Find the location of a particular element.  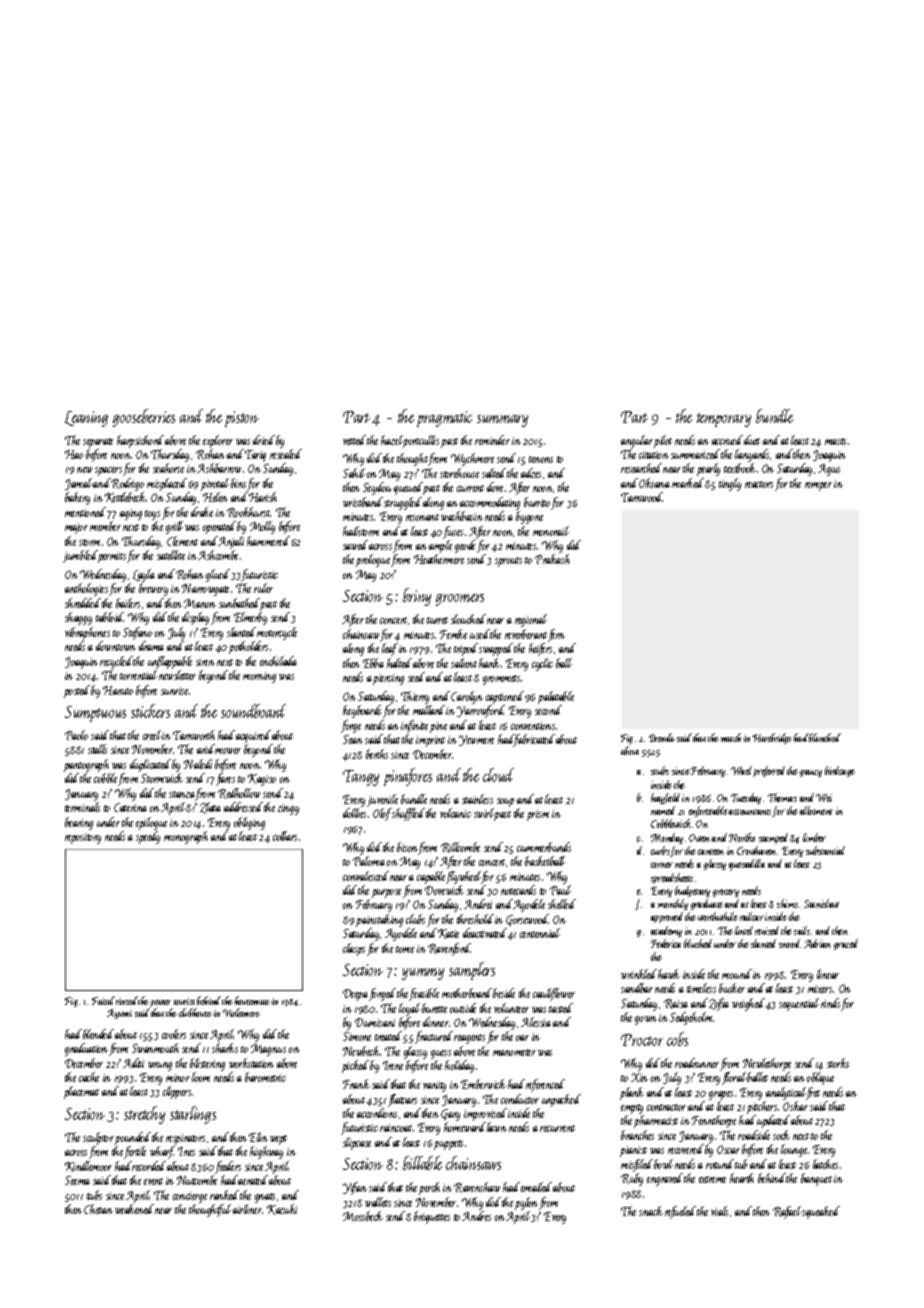

clippers is located at coordinates (177, 1092).
